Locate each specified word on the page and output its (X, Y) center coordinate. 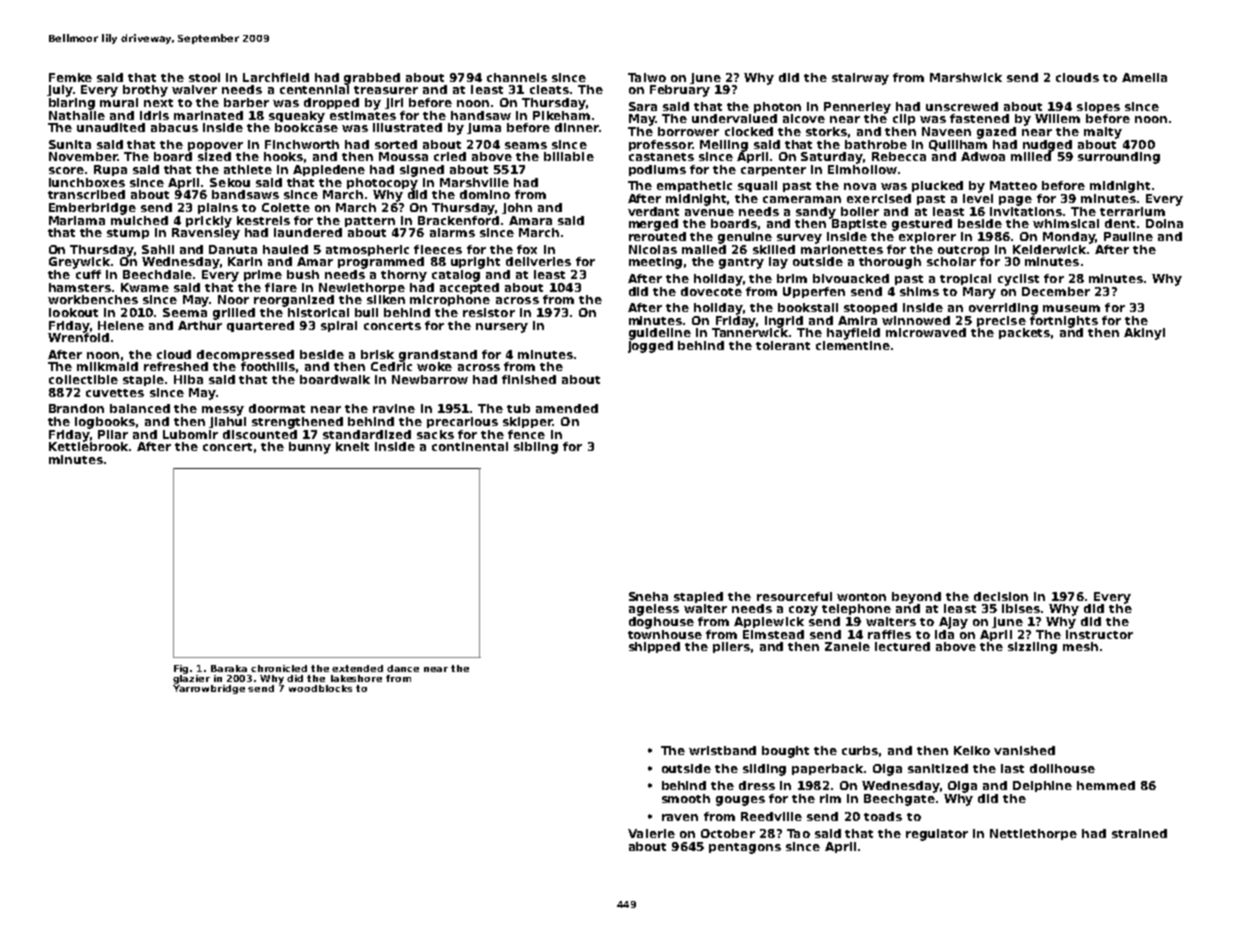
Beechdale (157, 274)
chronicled (279, 668)
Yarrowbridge (209, 689)
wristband (722, 750)
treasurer (386, 90)
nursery (502, 328)
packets (1024, 333)
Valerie (651, 833)
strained (1139, 833)
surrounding (1119, 158)
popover (215, 146)
